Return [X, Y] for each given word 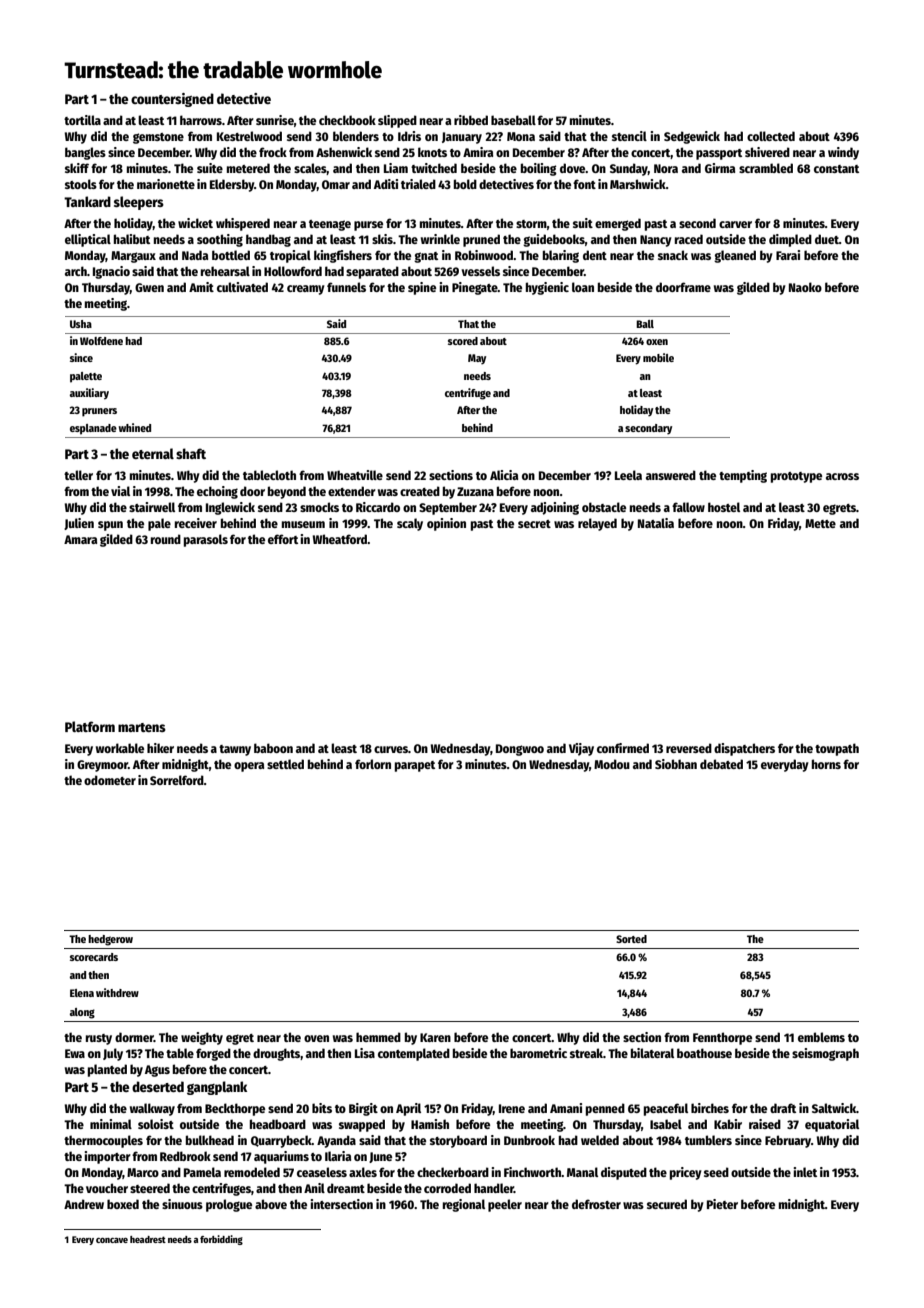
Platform [90, 726]
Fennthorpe [722, 1038]
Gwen [149, 287]
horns [826, 764]
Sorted [631, 939]
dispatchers [744, 749]
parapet [415, 766]
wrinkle [440, 239]
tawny [235, 750]
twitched [434, 168]
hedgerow [110, 940]
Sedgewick [692, 137]
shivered [767, 152]
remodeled [252, 1172]
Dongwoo [520, 750]
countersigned [172, 100]
